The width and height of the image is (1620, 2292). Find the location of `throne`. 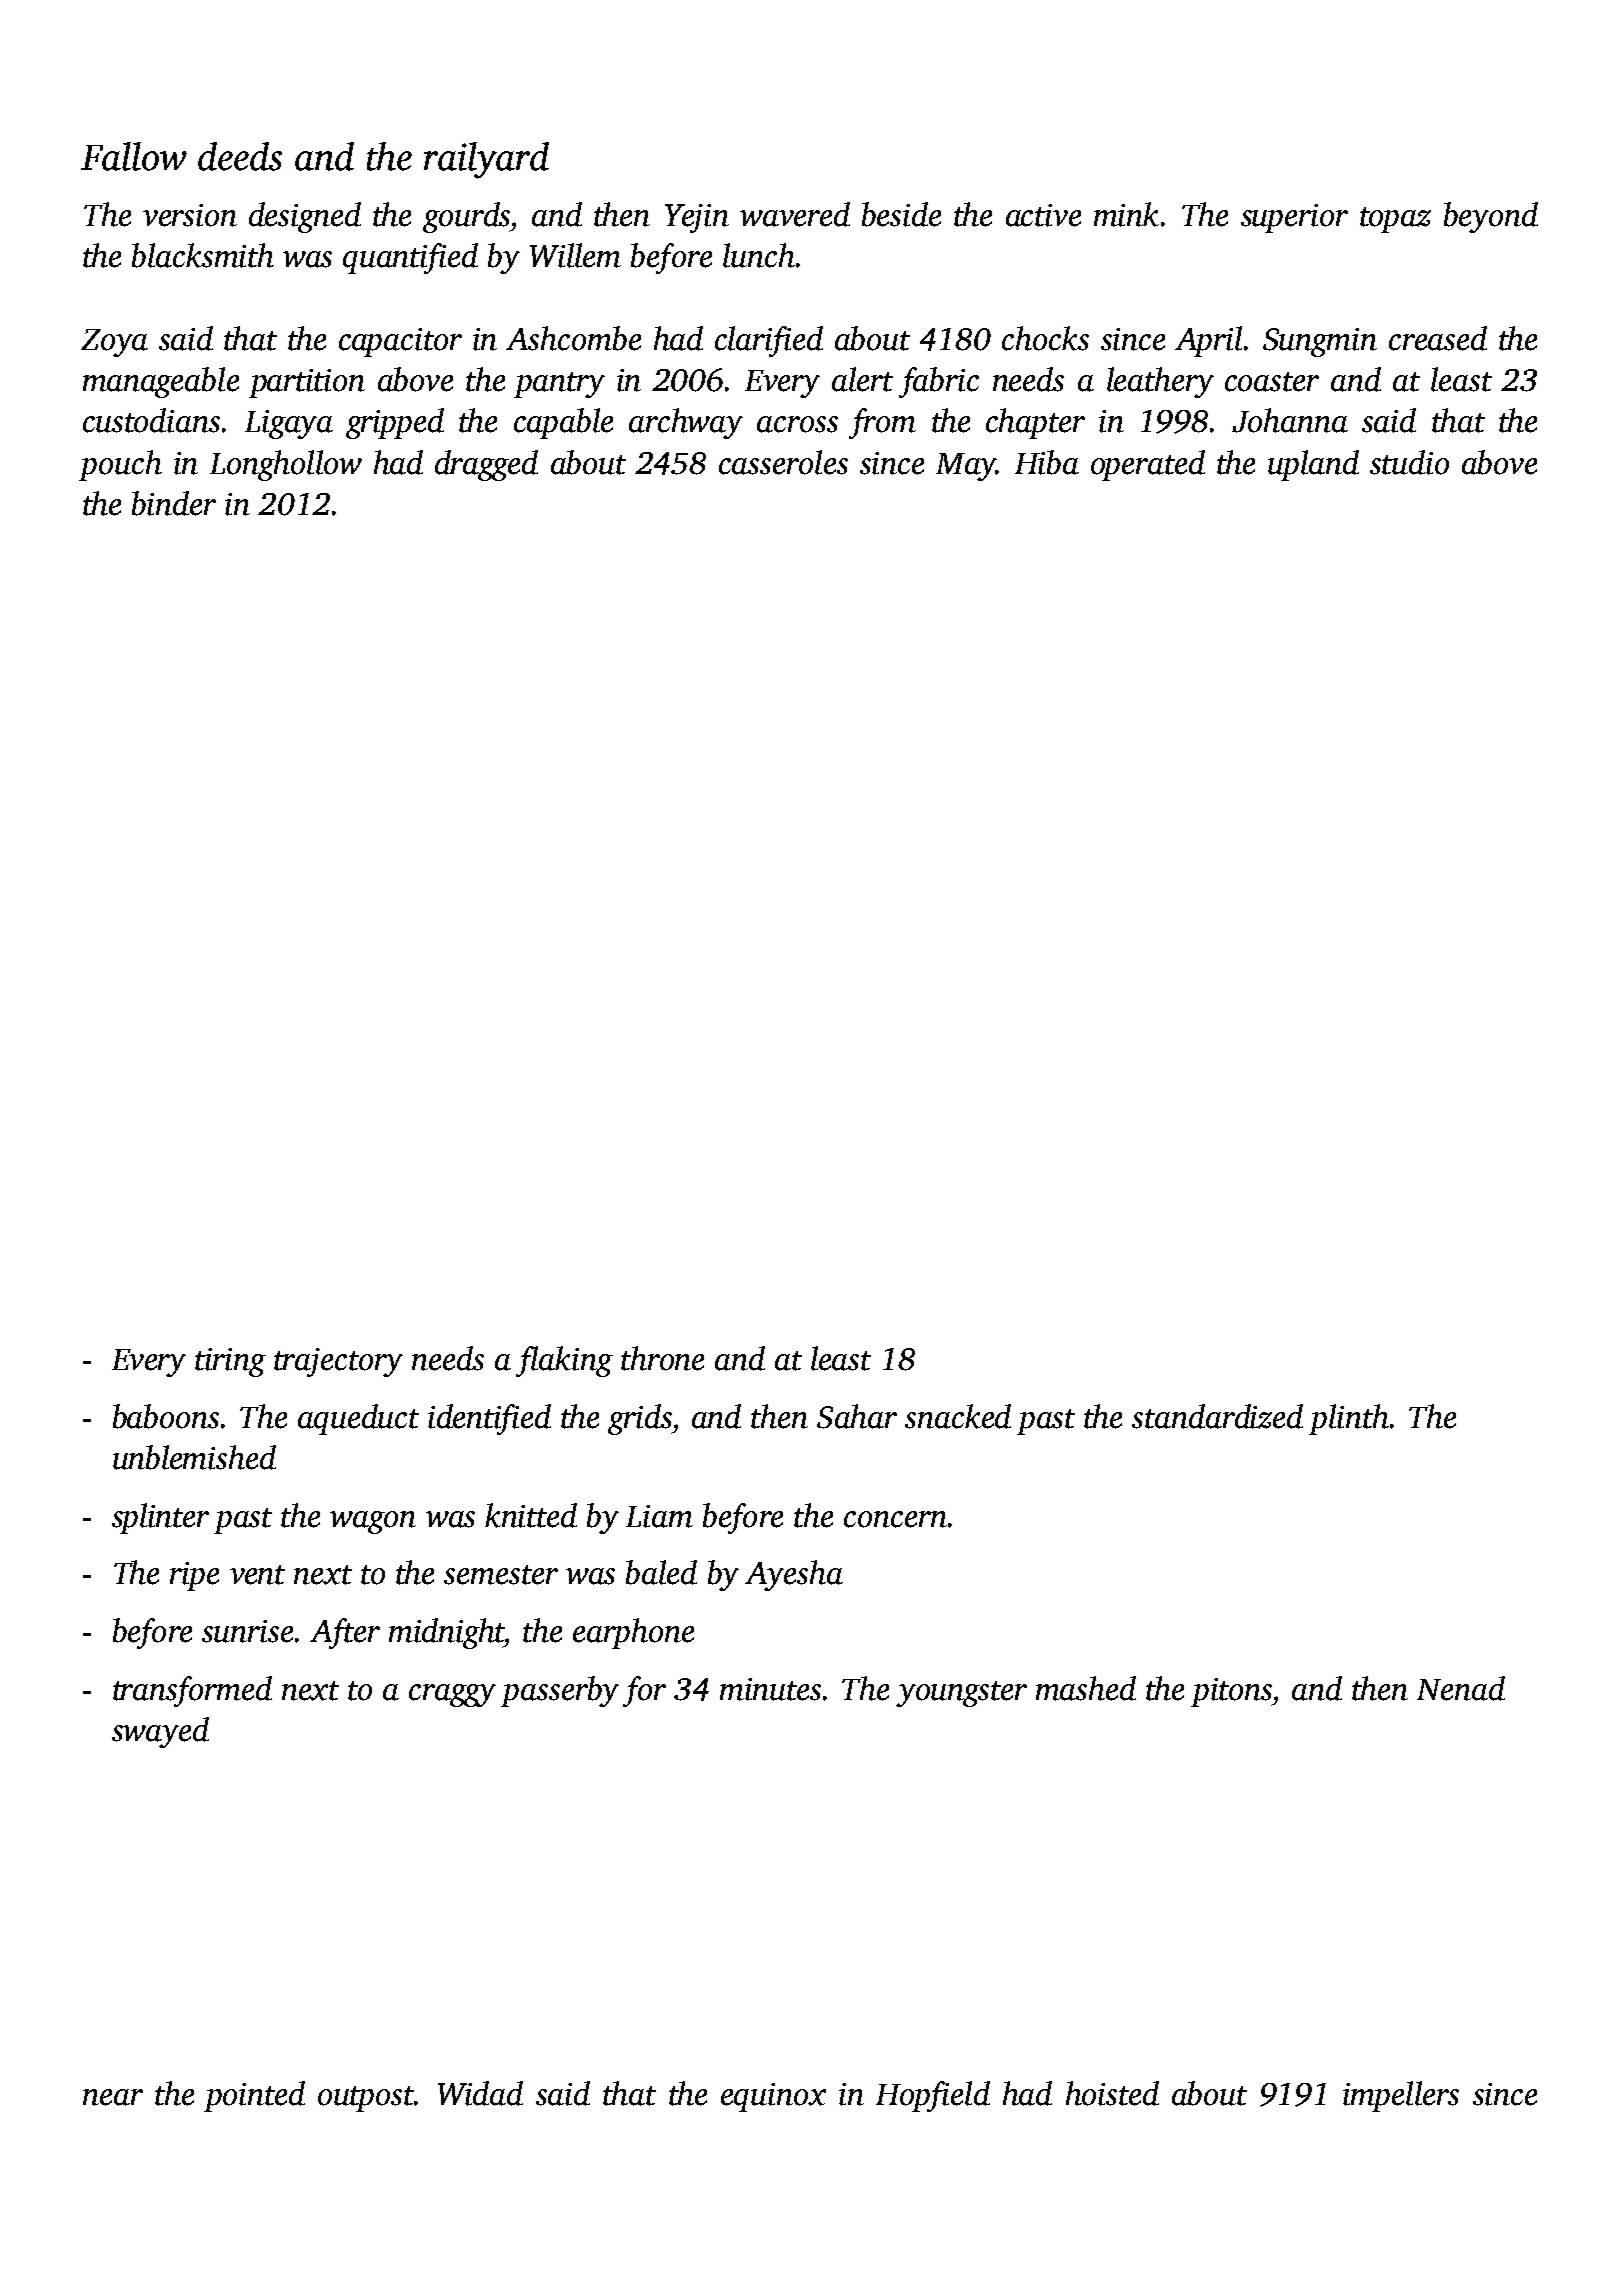

throne is located at coordinates (662, 1358).
